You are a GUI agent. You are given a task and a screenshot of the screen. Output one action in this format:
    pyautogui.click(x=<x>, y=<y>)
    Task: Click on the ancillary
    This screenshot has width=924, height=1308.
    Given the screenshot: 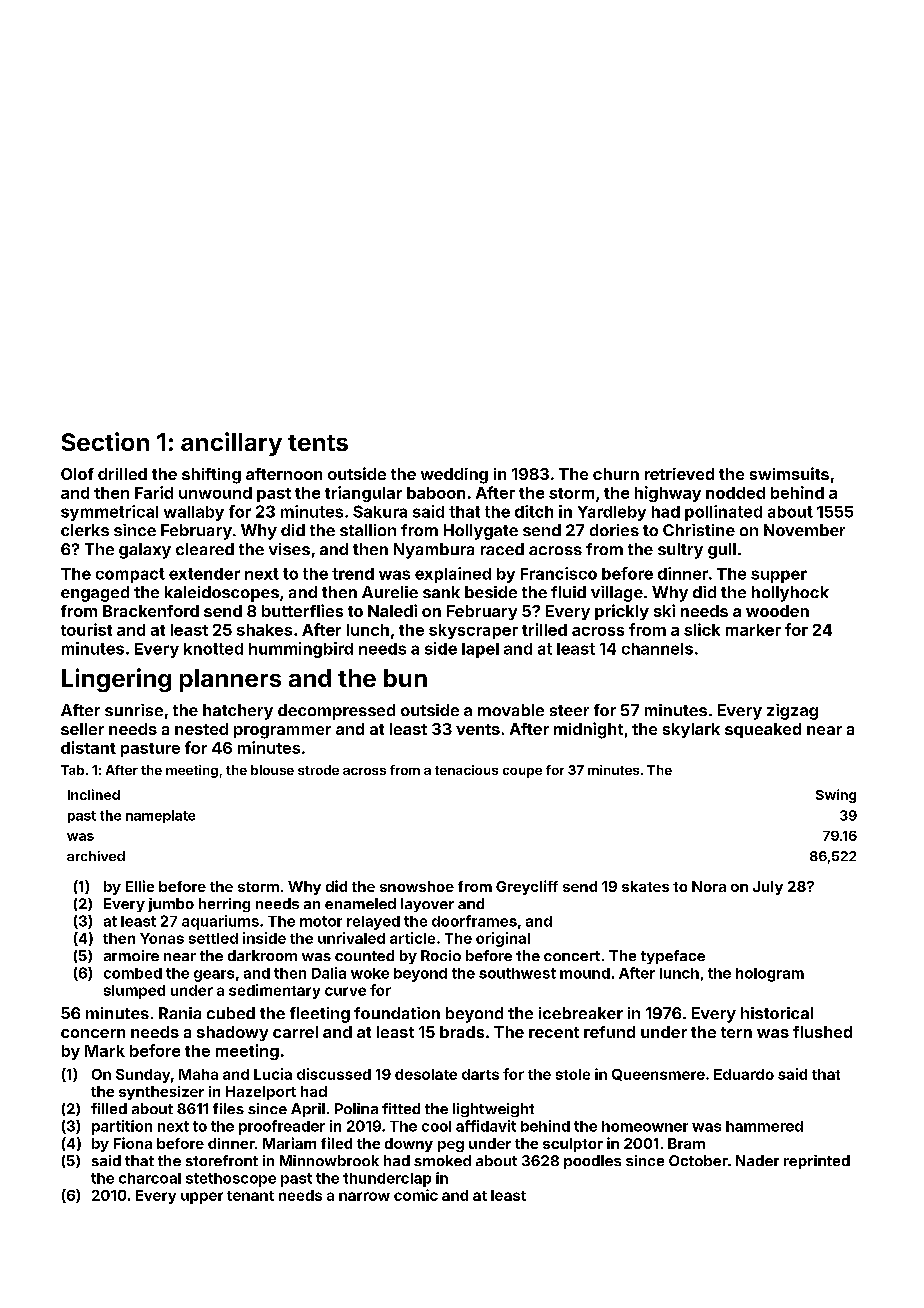 What is the action you would take?
    pyautogui.click(x=231, y=444)
